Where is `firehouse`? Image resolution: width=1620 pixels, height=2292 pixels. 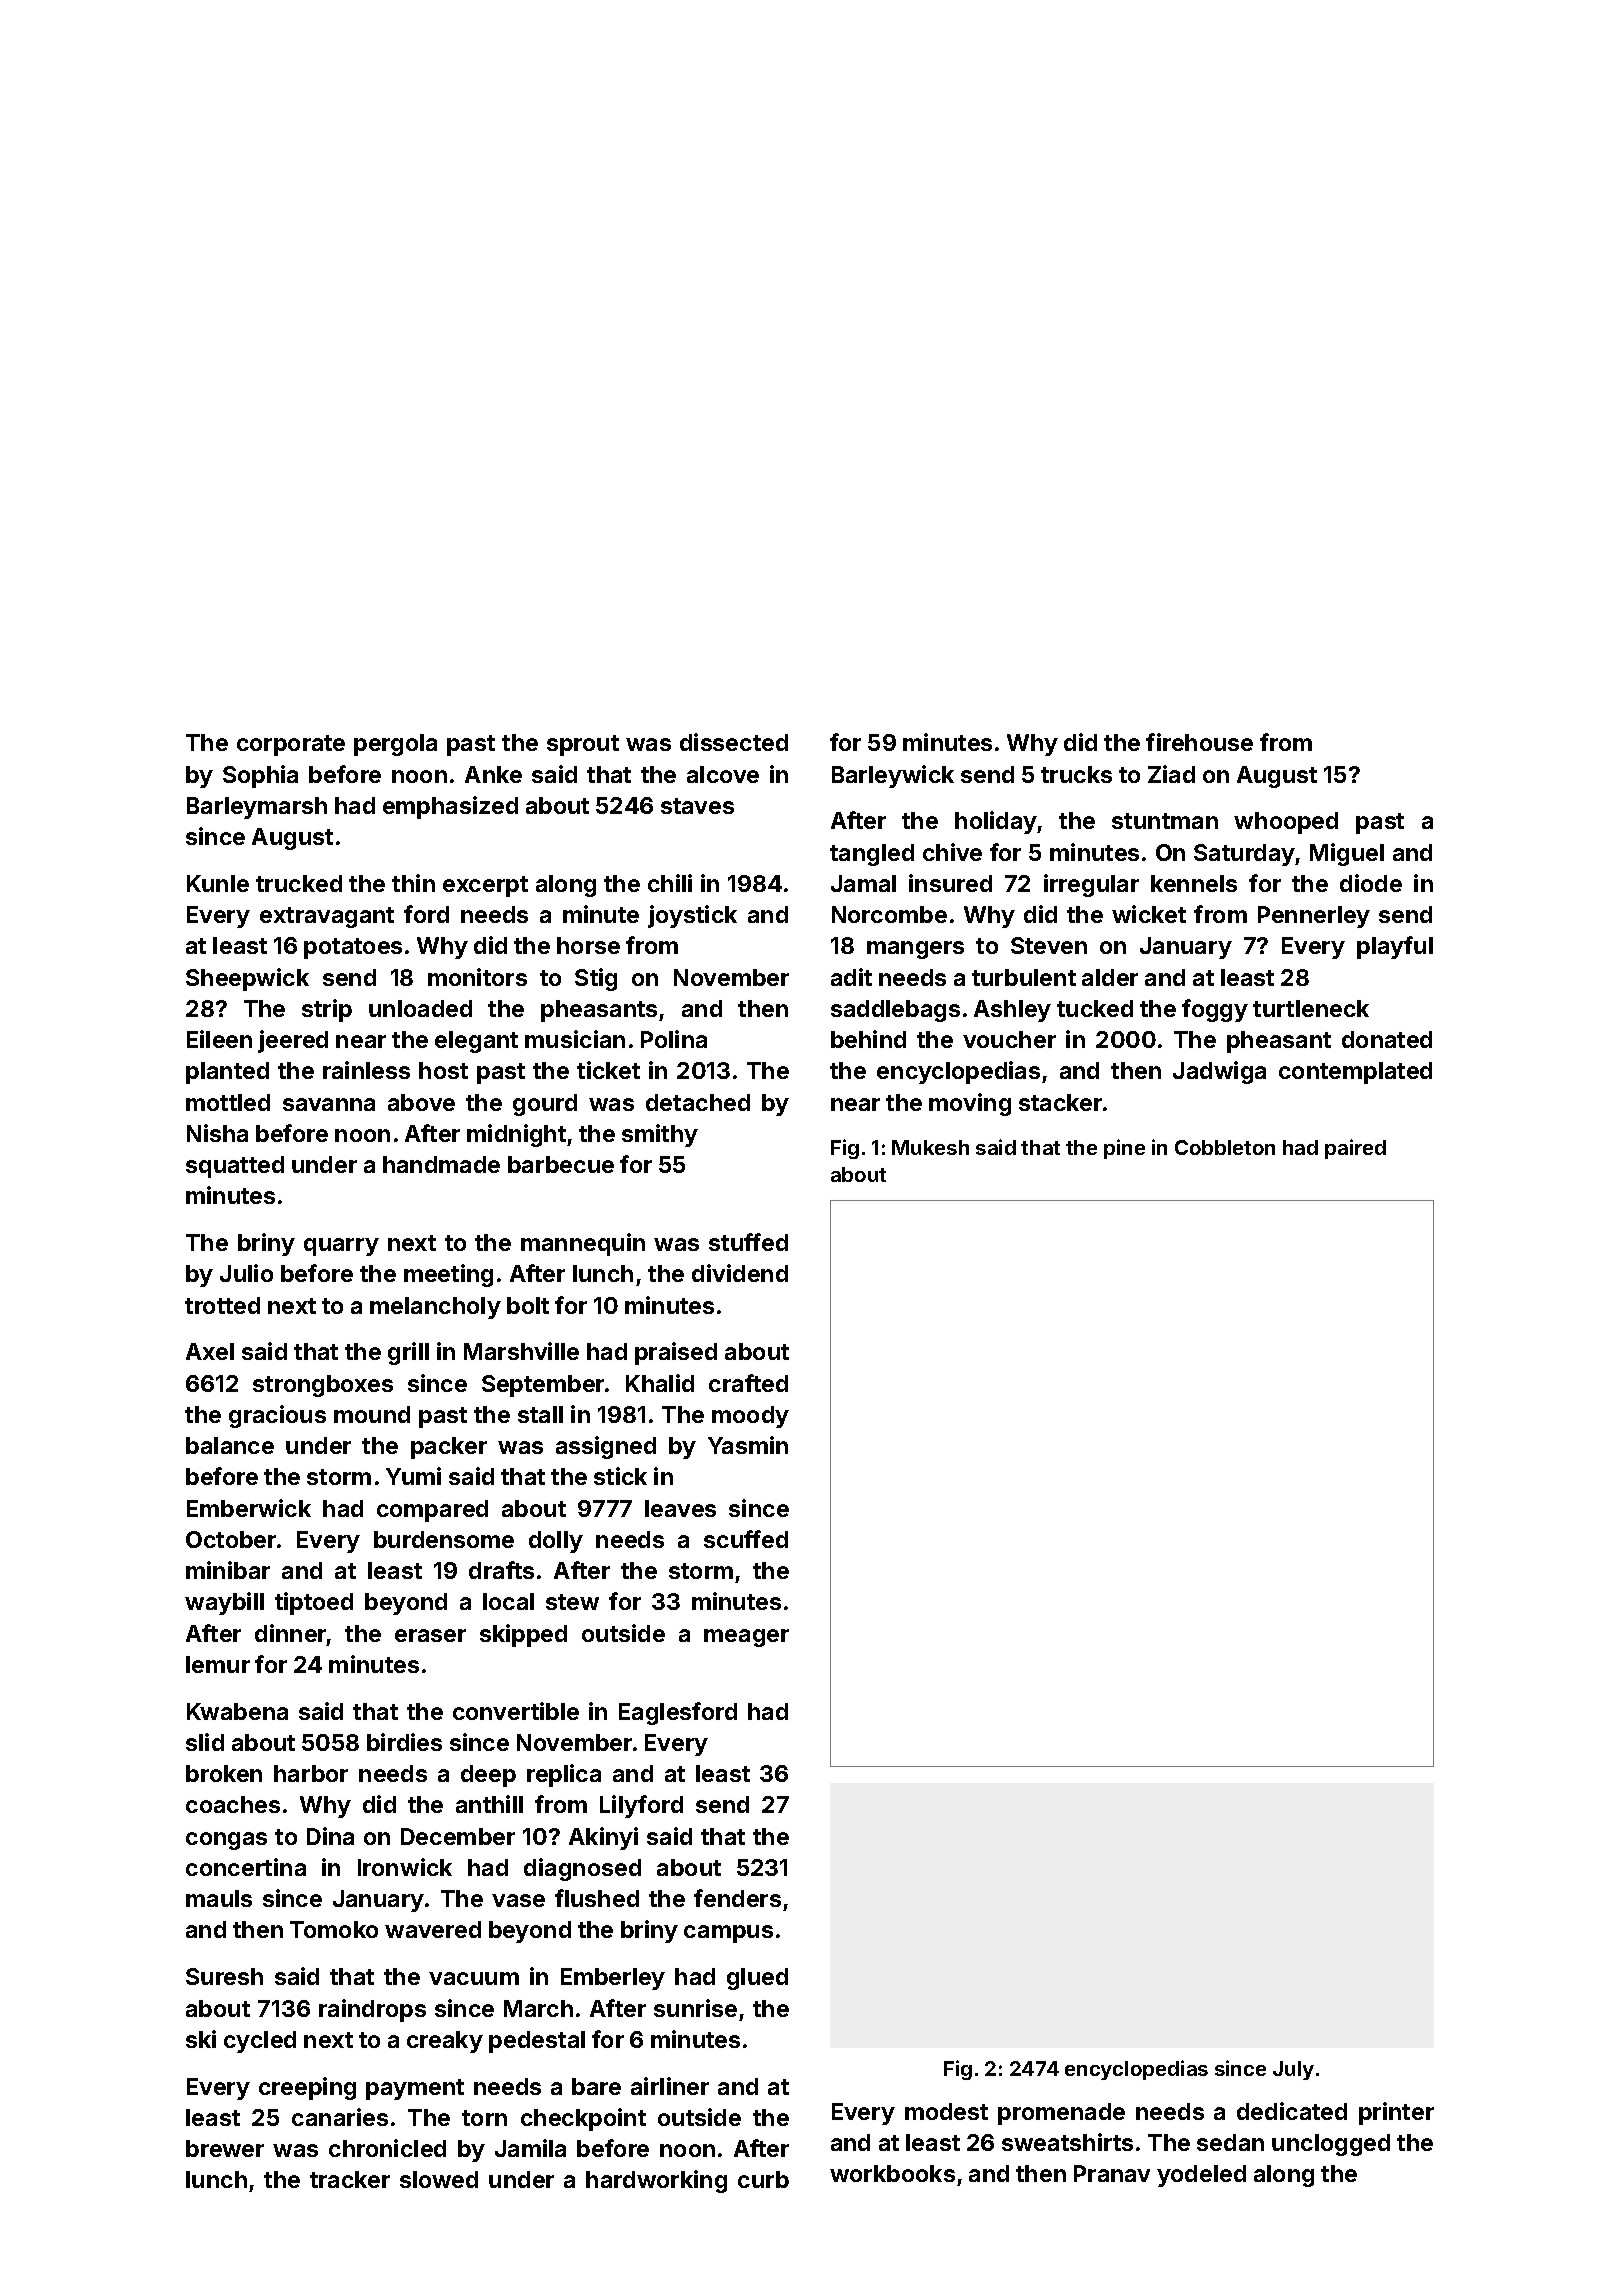 firehouse is located at coordinates (1199, 742).
